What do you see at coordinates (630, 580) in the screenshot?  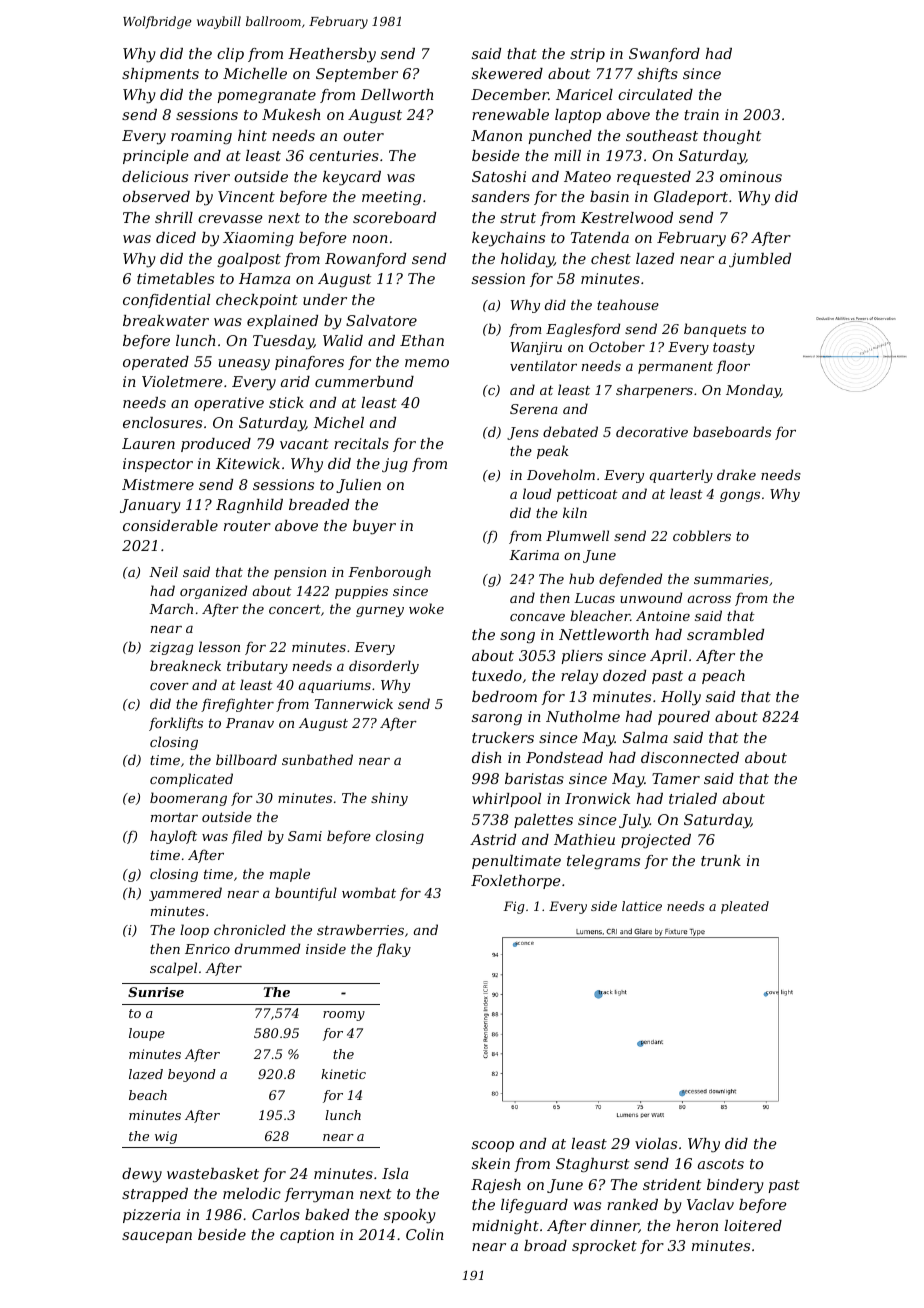 I see `defended` at bounding box center [630, 580].
